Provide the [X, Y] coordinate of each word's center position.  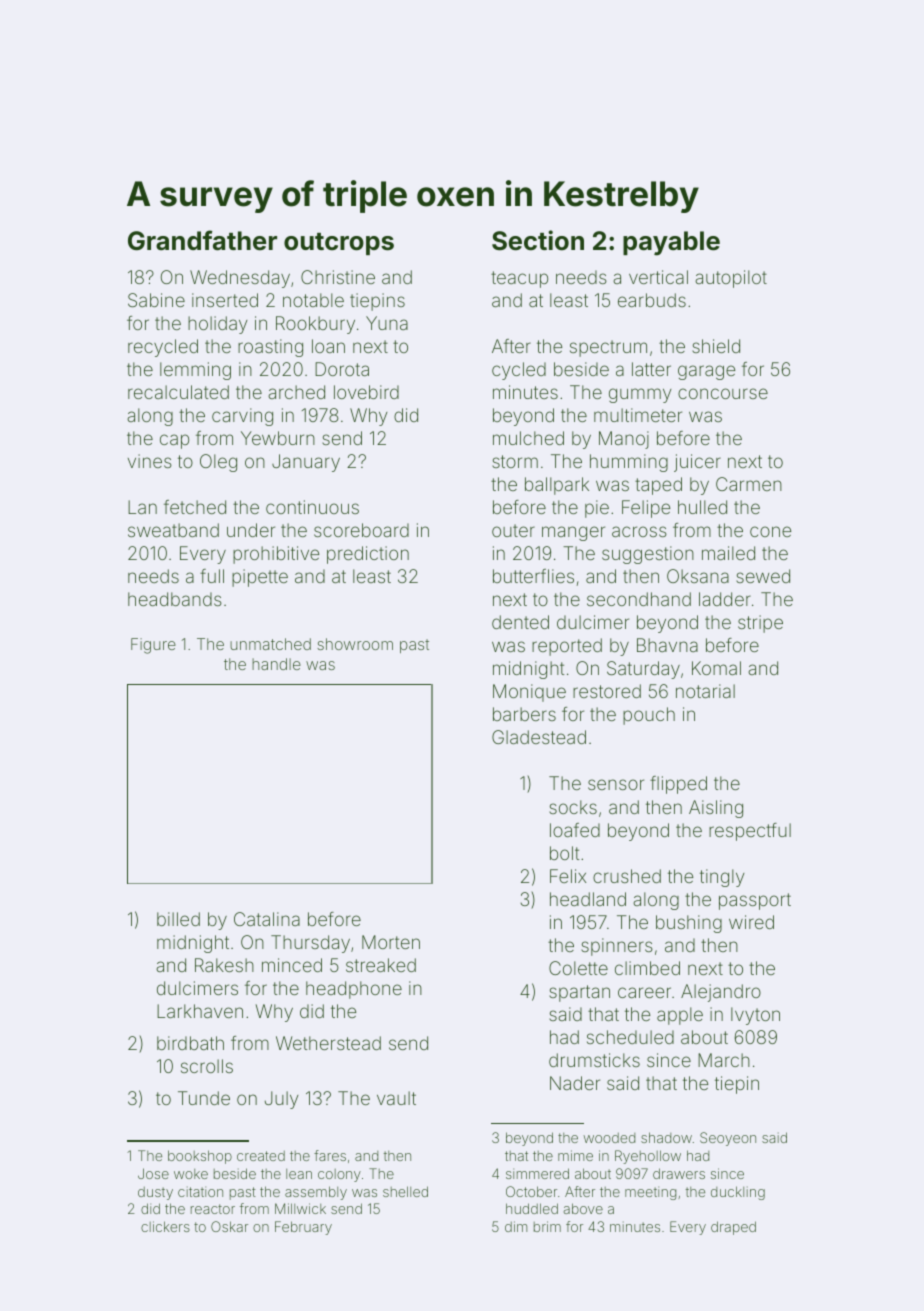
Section [538, 240]
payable [671, 243]
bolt [565, 853]
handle [276, 664]
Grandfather [202, 240]
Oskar [229, 1226]
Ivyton [755, 1016]
